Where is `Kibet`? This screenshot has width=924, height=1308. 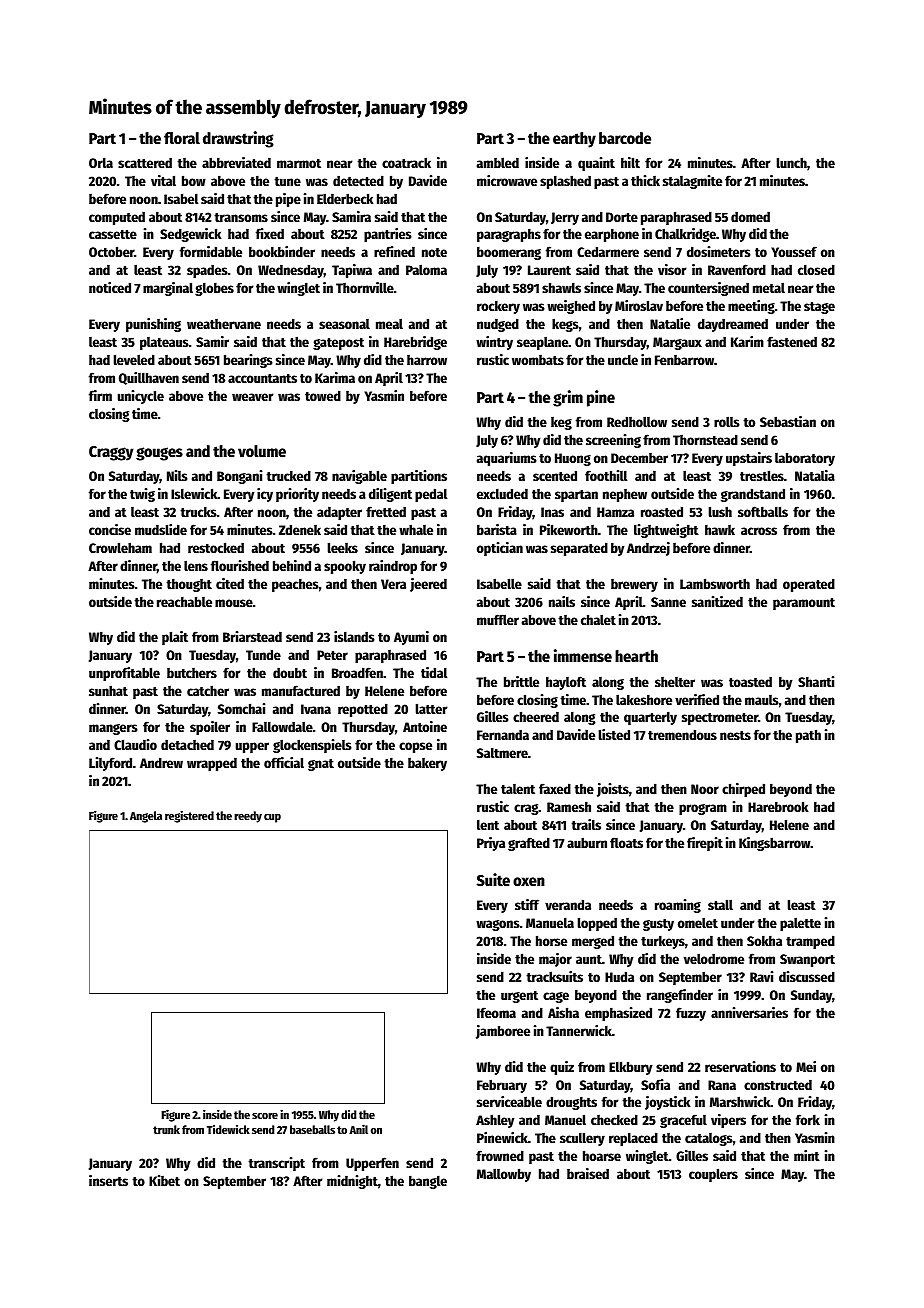 Kibet is located at coordinates (164, 1180).
